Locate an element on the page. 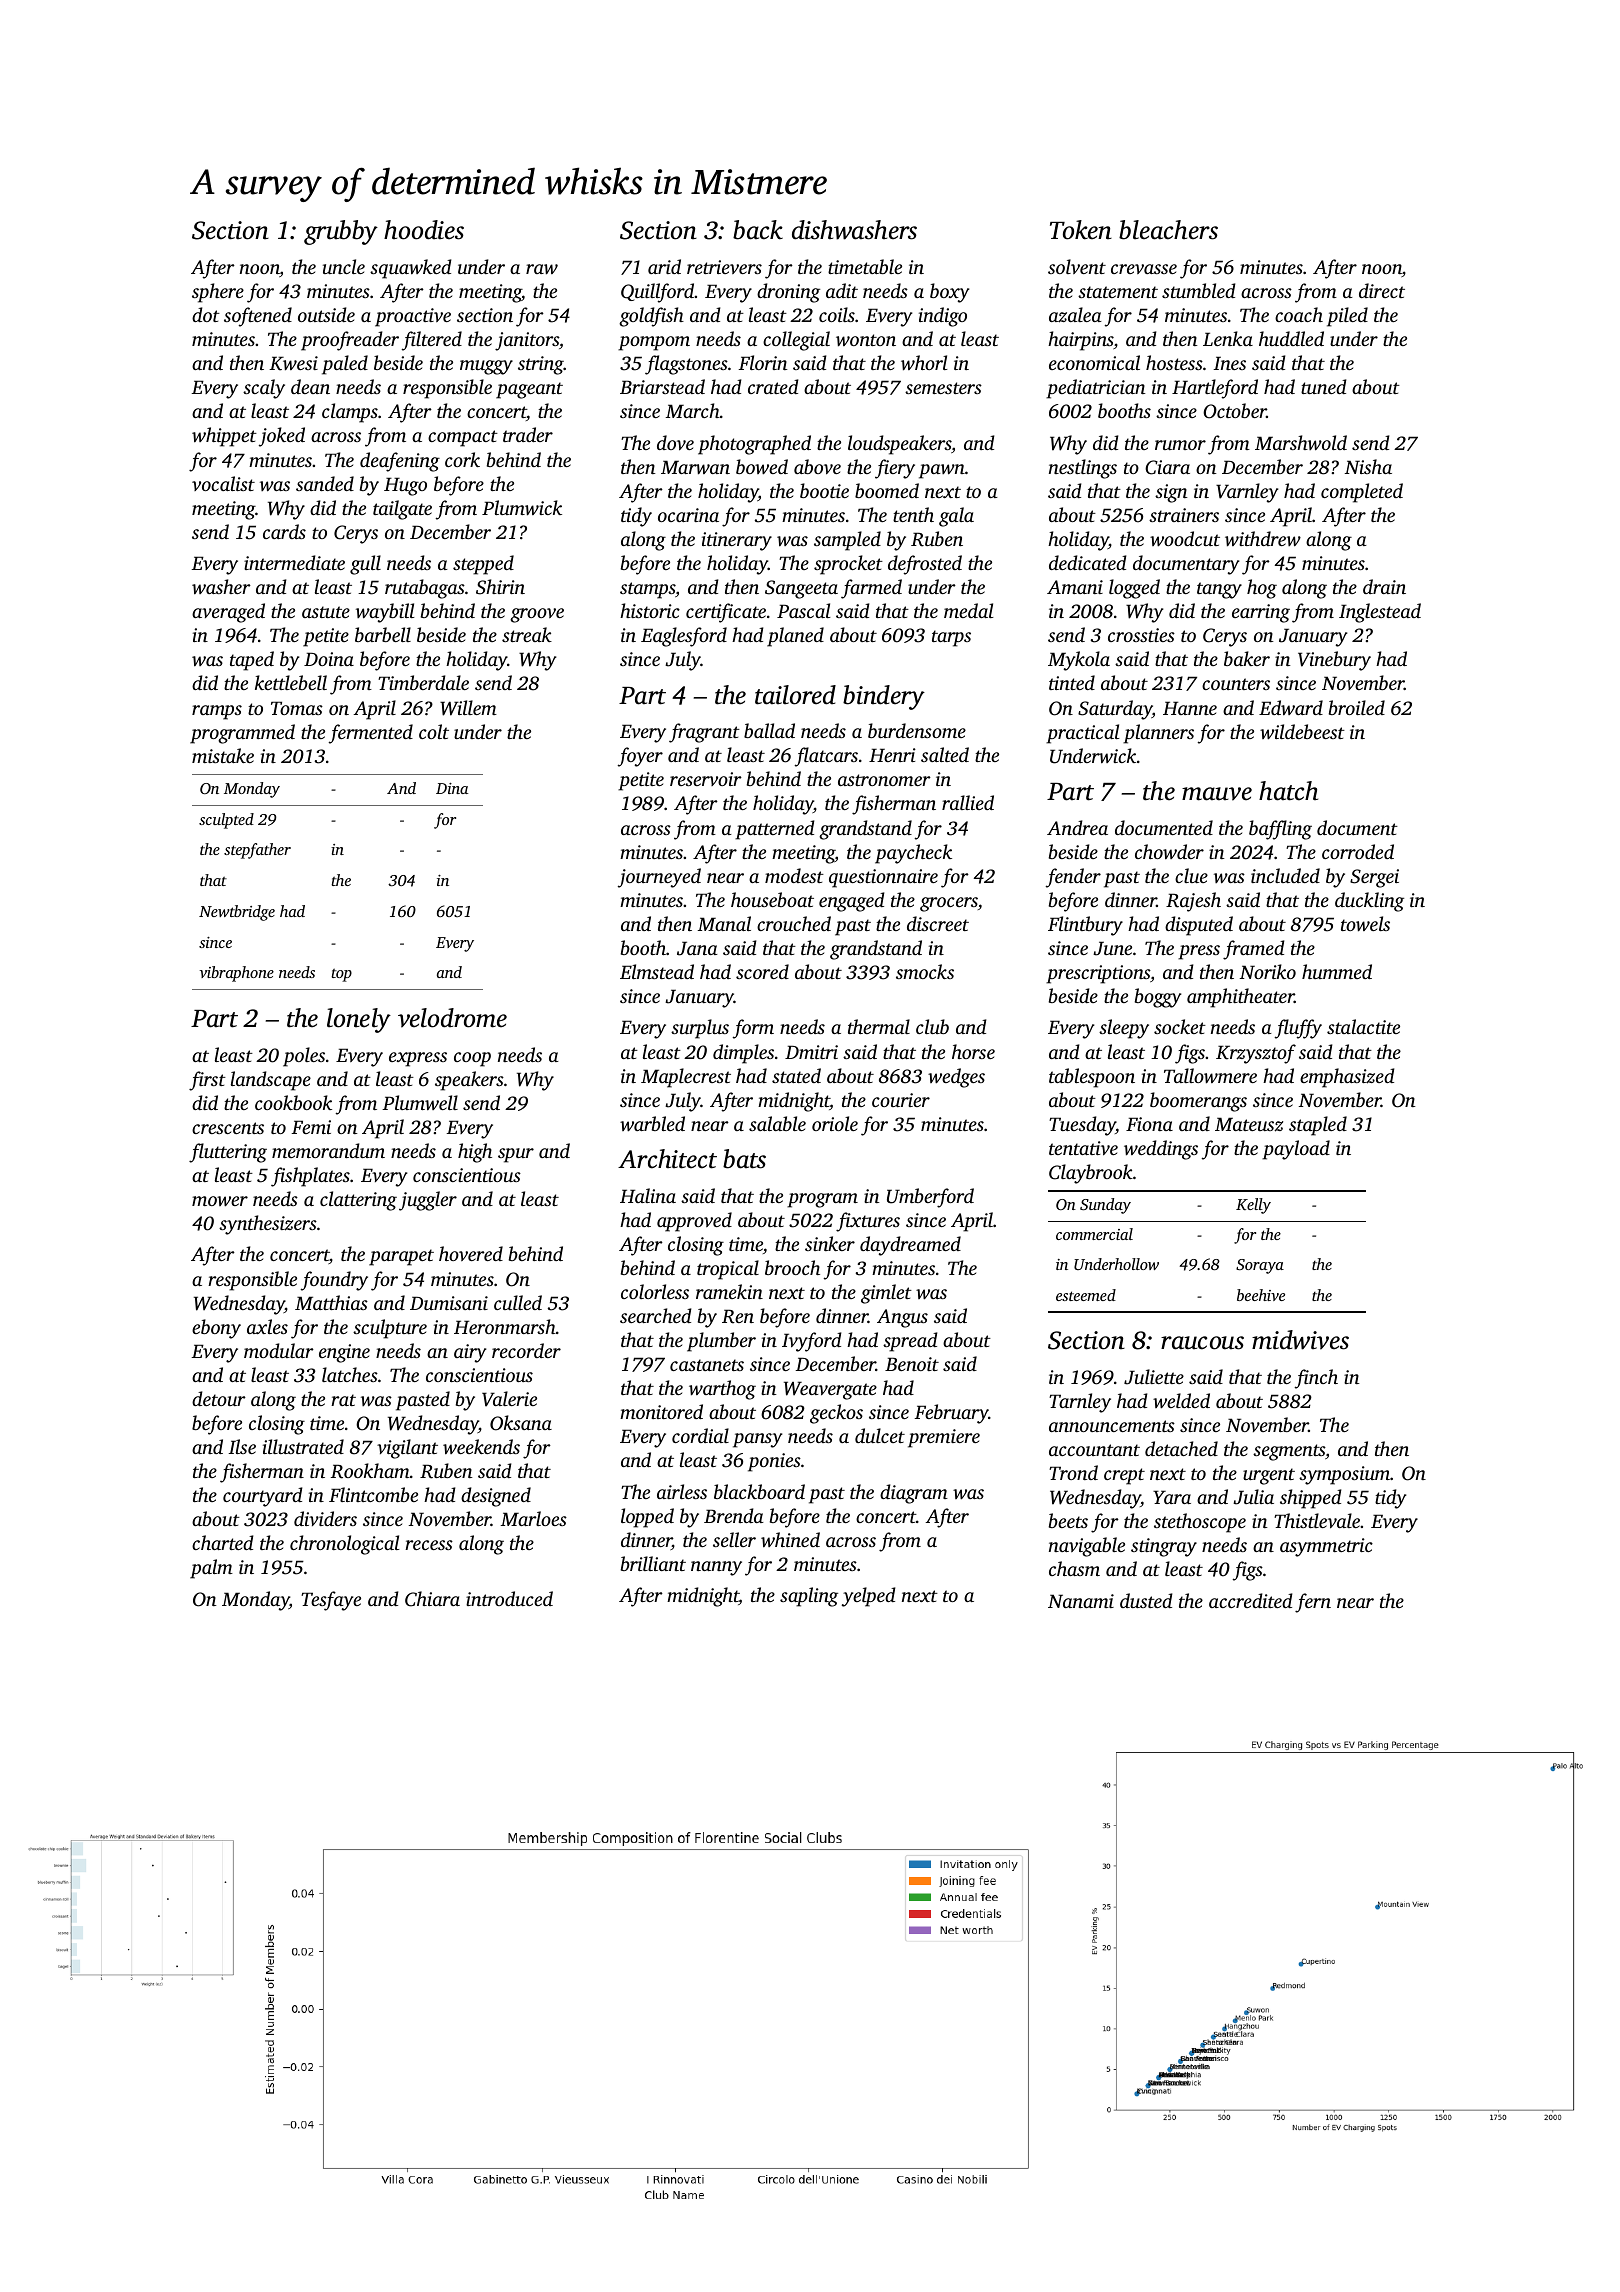  disputed is located at coordinates (1199, 926).
